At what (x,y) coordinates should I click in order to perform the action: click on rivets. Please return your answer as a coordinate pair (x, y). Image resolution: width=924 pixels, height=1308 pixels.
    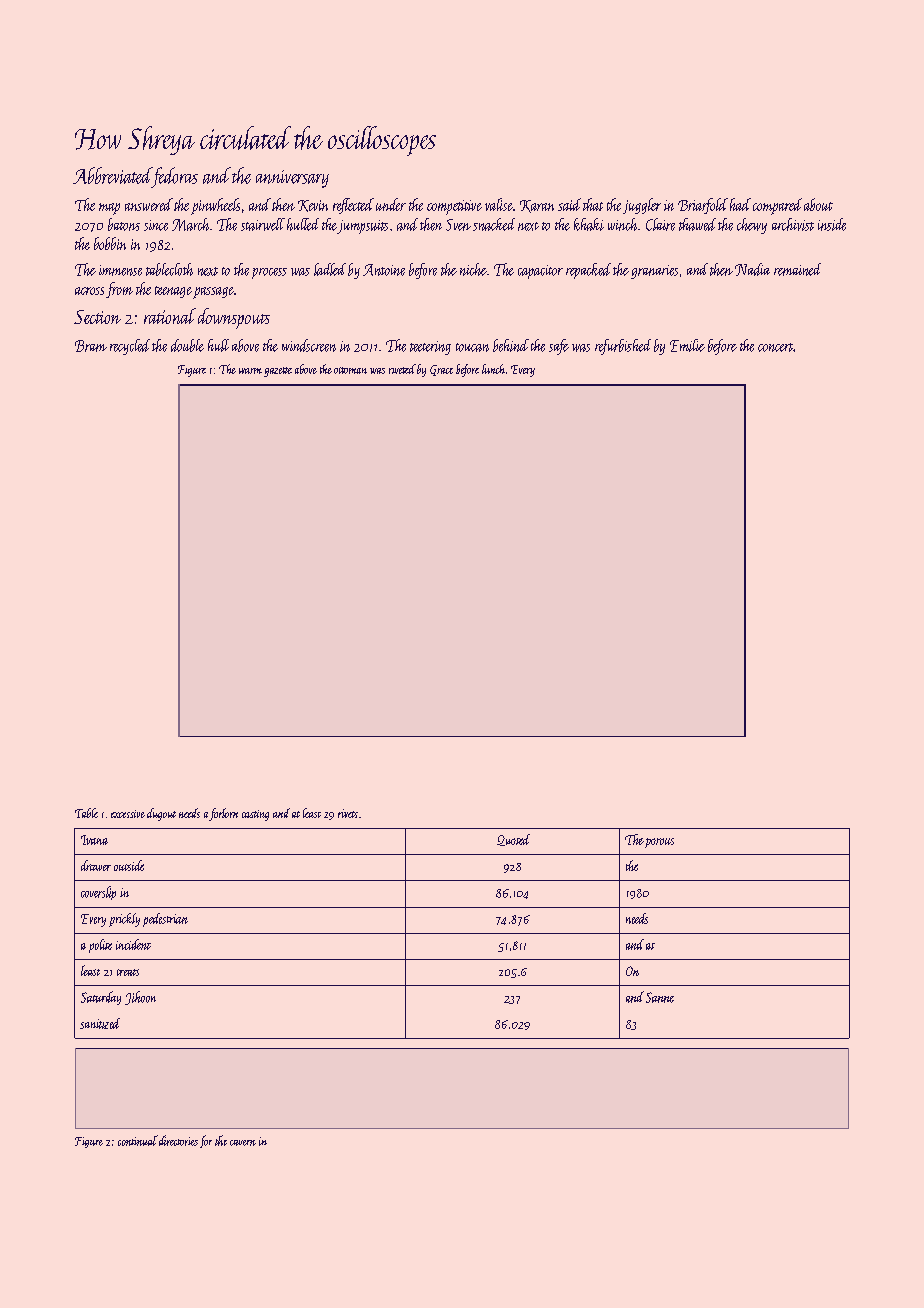
    Looking at the image, I should click on (348, 813).
